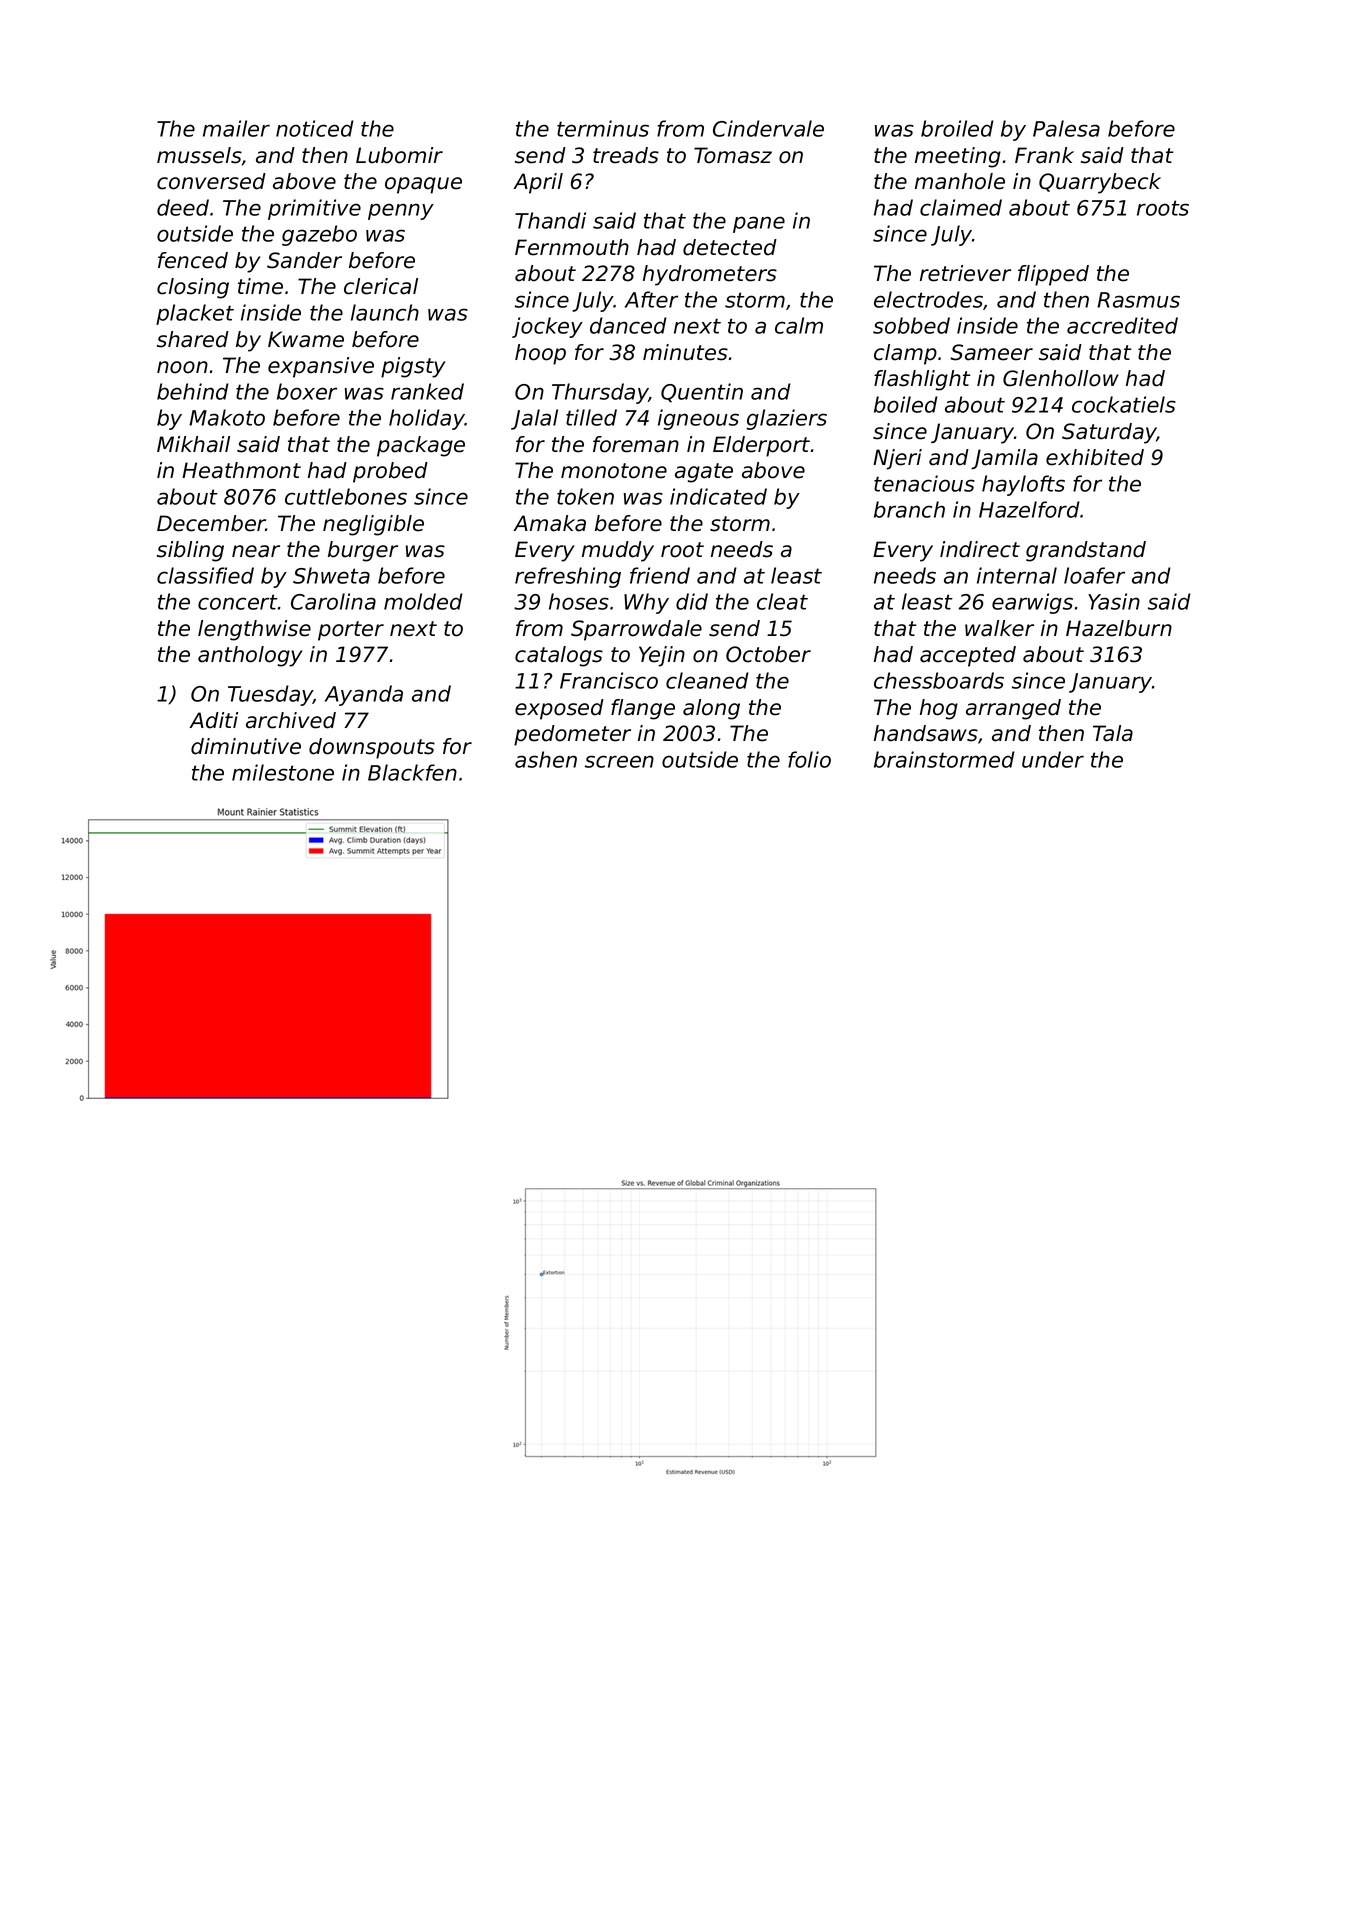 This page has width=1353, height=1914. Describe the element at coordinates (547, 327) in the page. I see `jockey` at that location.
